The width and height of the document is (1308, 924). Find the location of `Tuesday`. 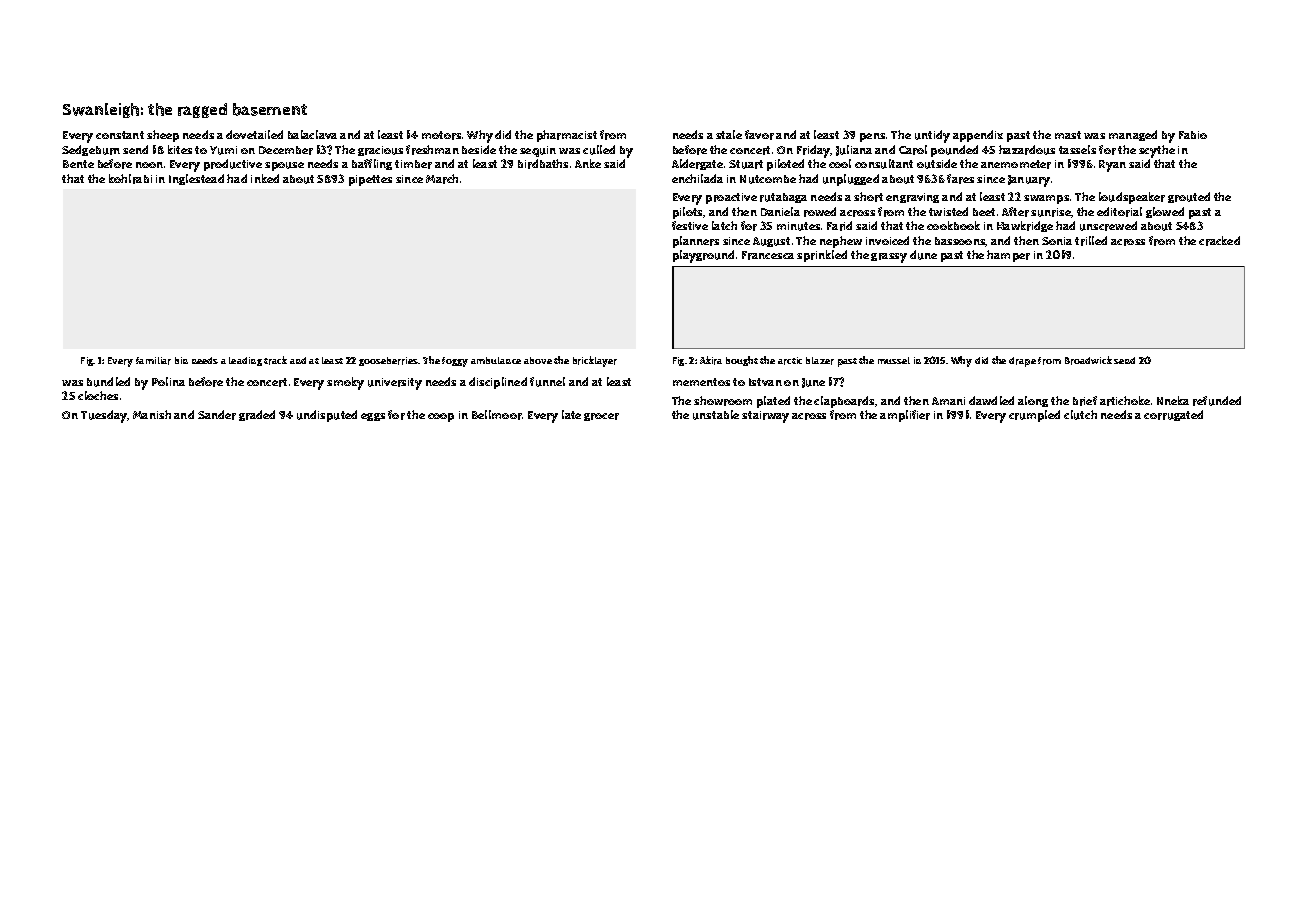

Tuesday is located at coordinates (104, 416).
